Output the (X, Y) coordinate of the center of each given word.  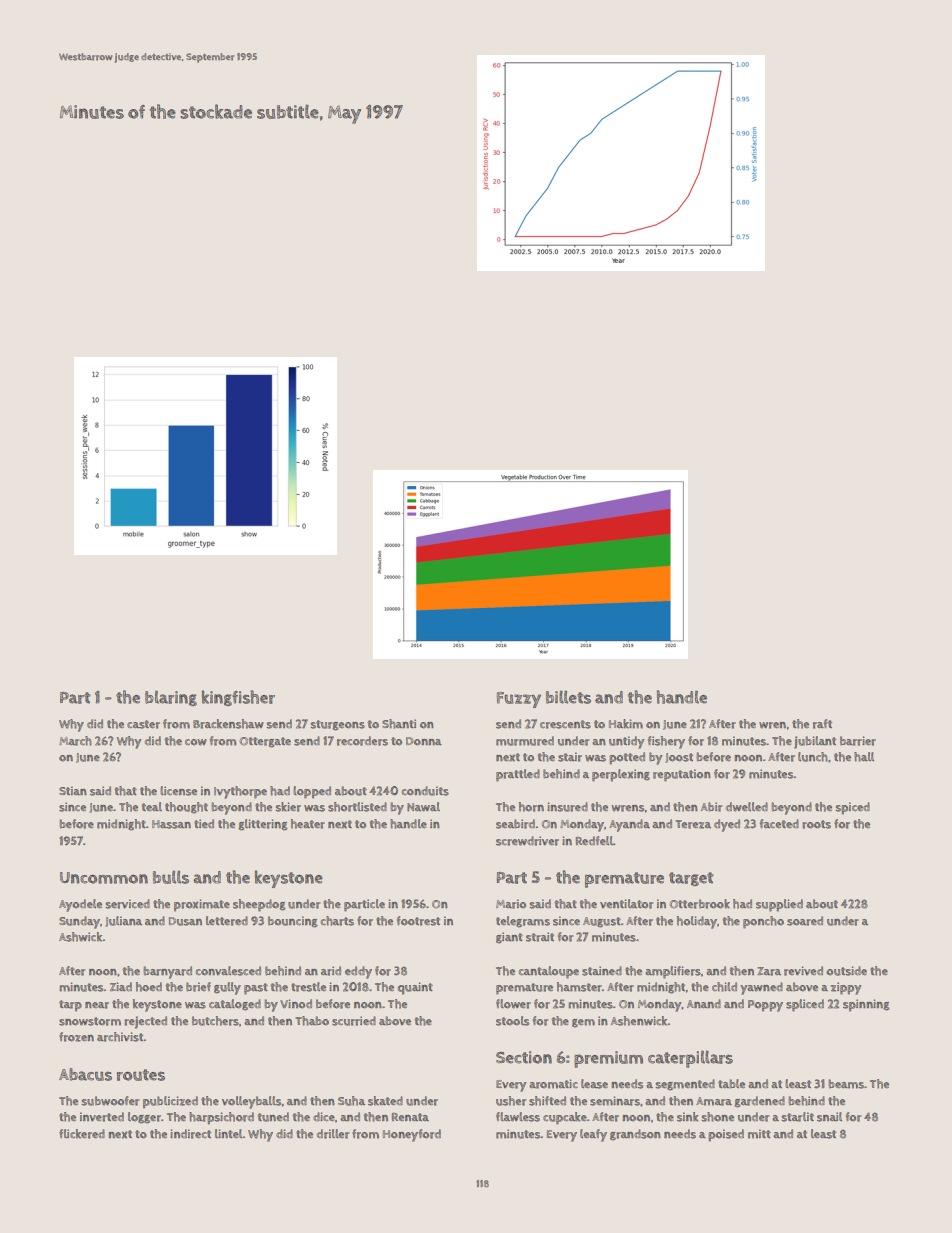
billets (568, 697)
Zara (769, 971)
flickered (82, 1134)
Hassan (171, 824)
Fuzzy (519, 700)
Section (524, 1057)
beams (846, 1084)
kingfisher (238, 698)
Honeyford (412, 1135)
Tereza (693, 824)
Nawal (423, 807)
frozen (76, 1037)
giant (509, 938)
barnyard (168, 972)
